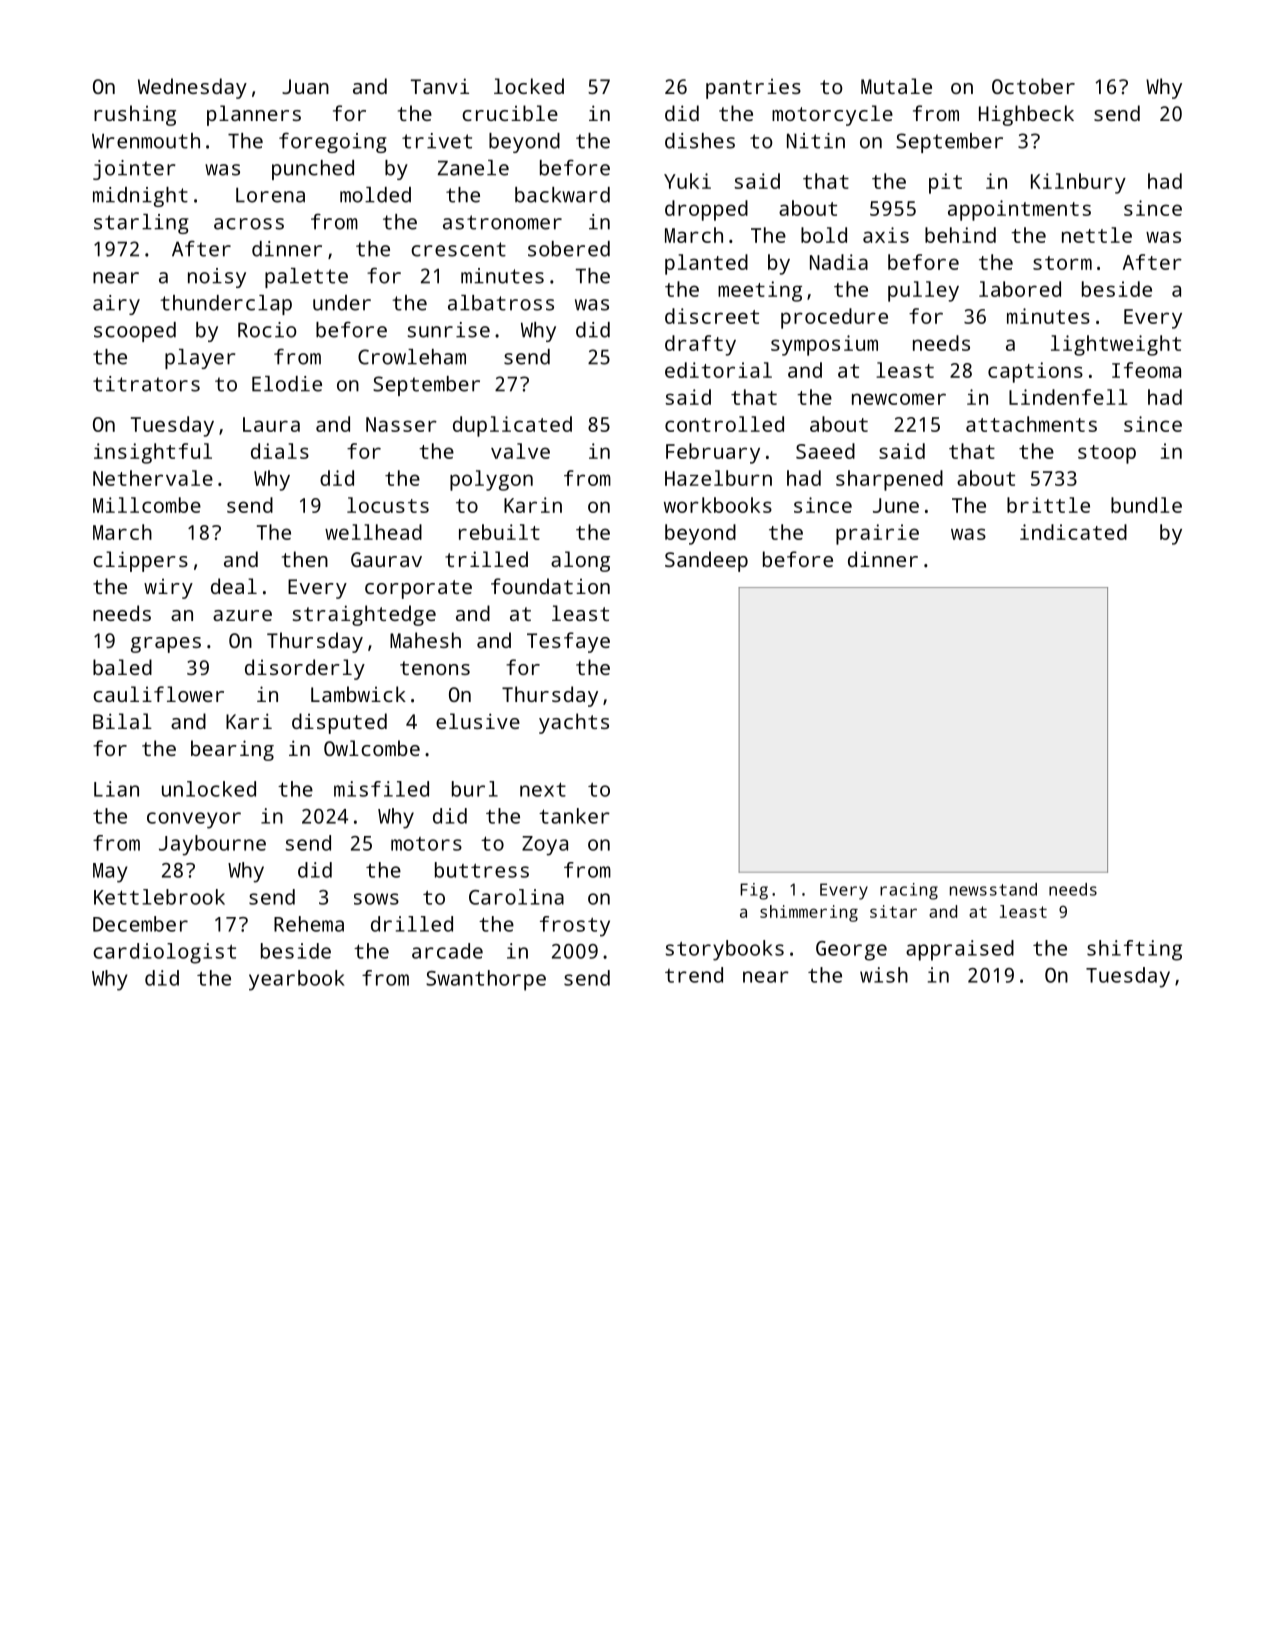  What do you see at coordinates (116, 789) in the image?
I see `Lian` at bounding box center [116, 789].
